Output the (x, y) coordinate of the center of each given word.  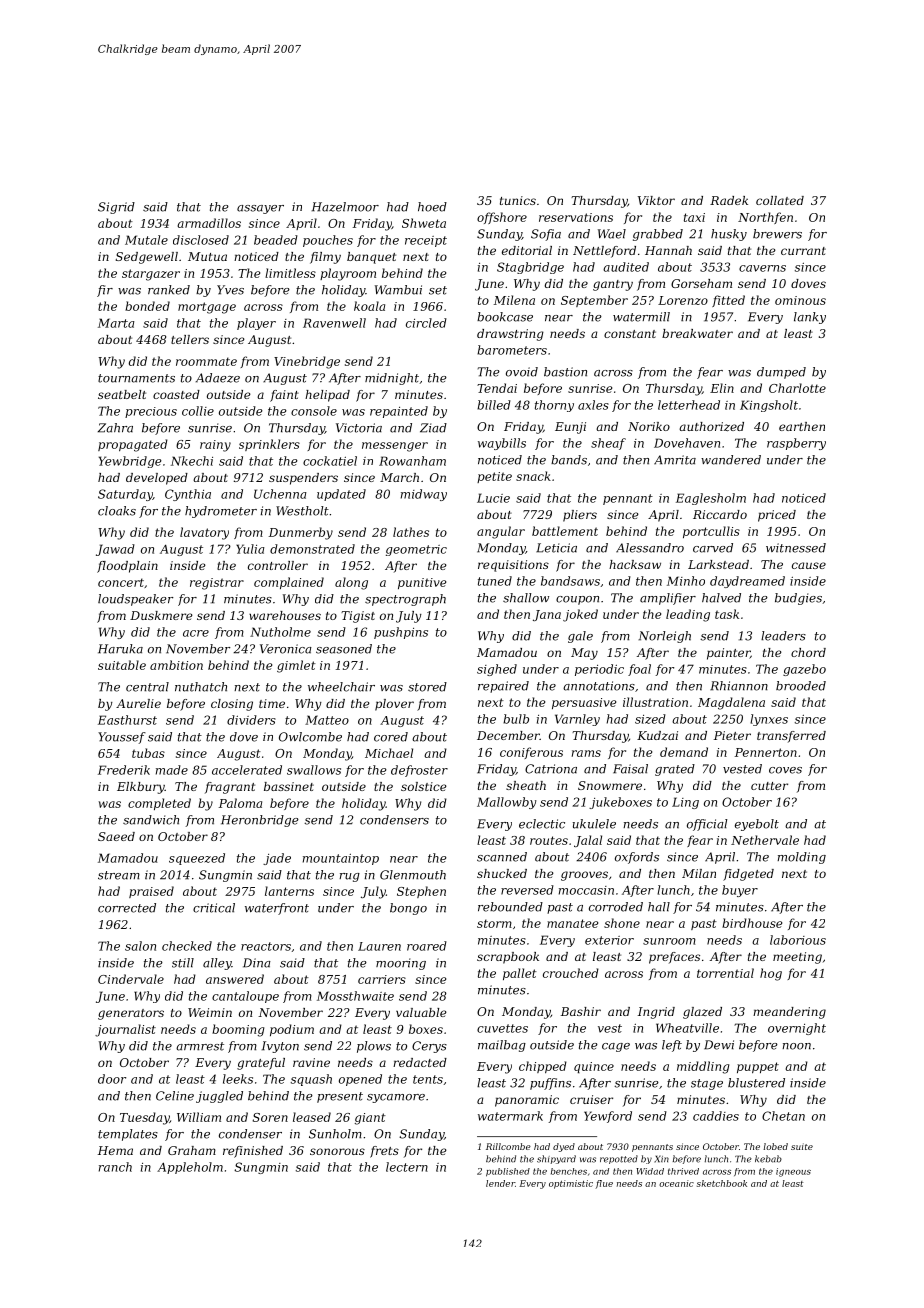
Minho (686, 581)
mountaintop (341, 859)
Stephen (421, 892)
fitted (728, 301)
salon (140, 946)
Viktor (656, 200)
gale (580, 637)
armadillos (209, 223)
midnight (392, 379)
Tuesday (144, 1118)
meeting (797, 958)
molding (801, 858)
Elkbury (141, 788)
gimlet (296, 666)
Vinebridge (307, 362)
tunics (518, 200)
